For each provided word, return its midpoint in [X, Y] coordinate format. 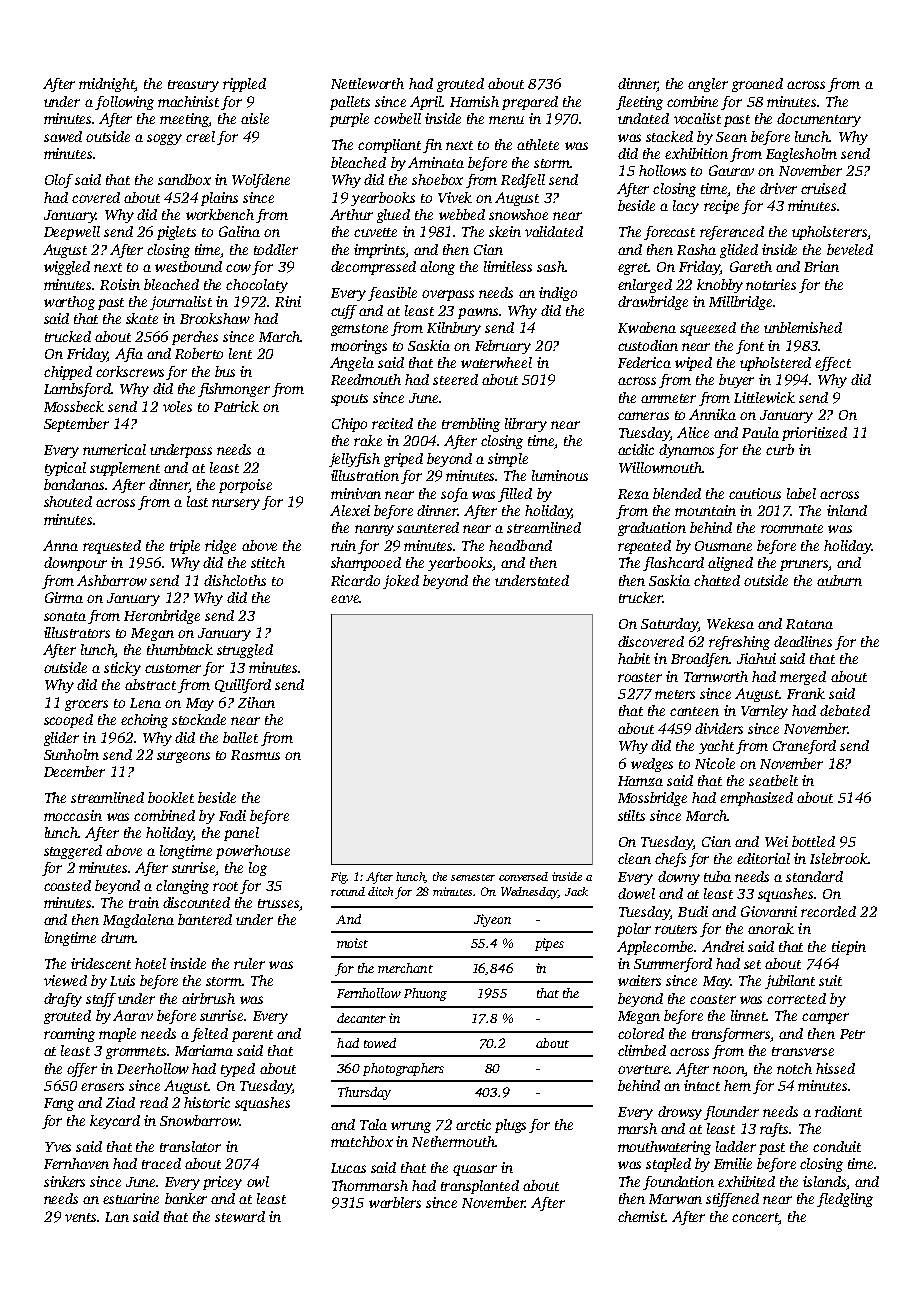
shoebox [437, 179]
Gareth [751, 266]
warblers [395, 1202]
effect [833, 364]
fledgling [845, 1200]
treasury [193, 86]
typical [65, 469]
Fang [59, 1104]
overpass [448, 295]
